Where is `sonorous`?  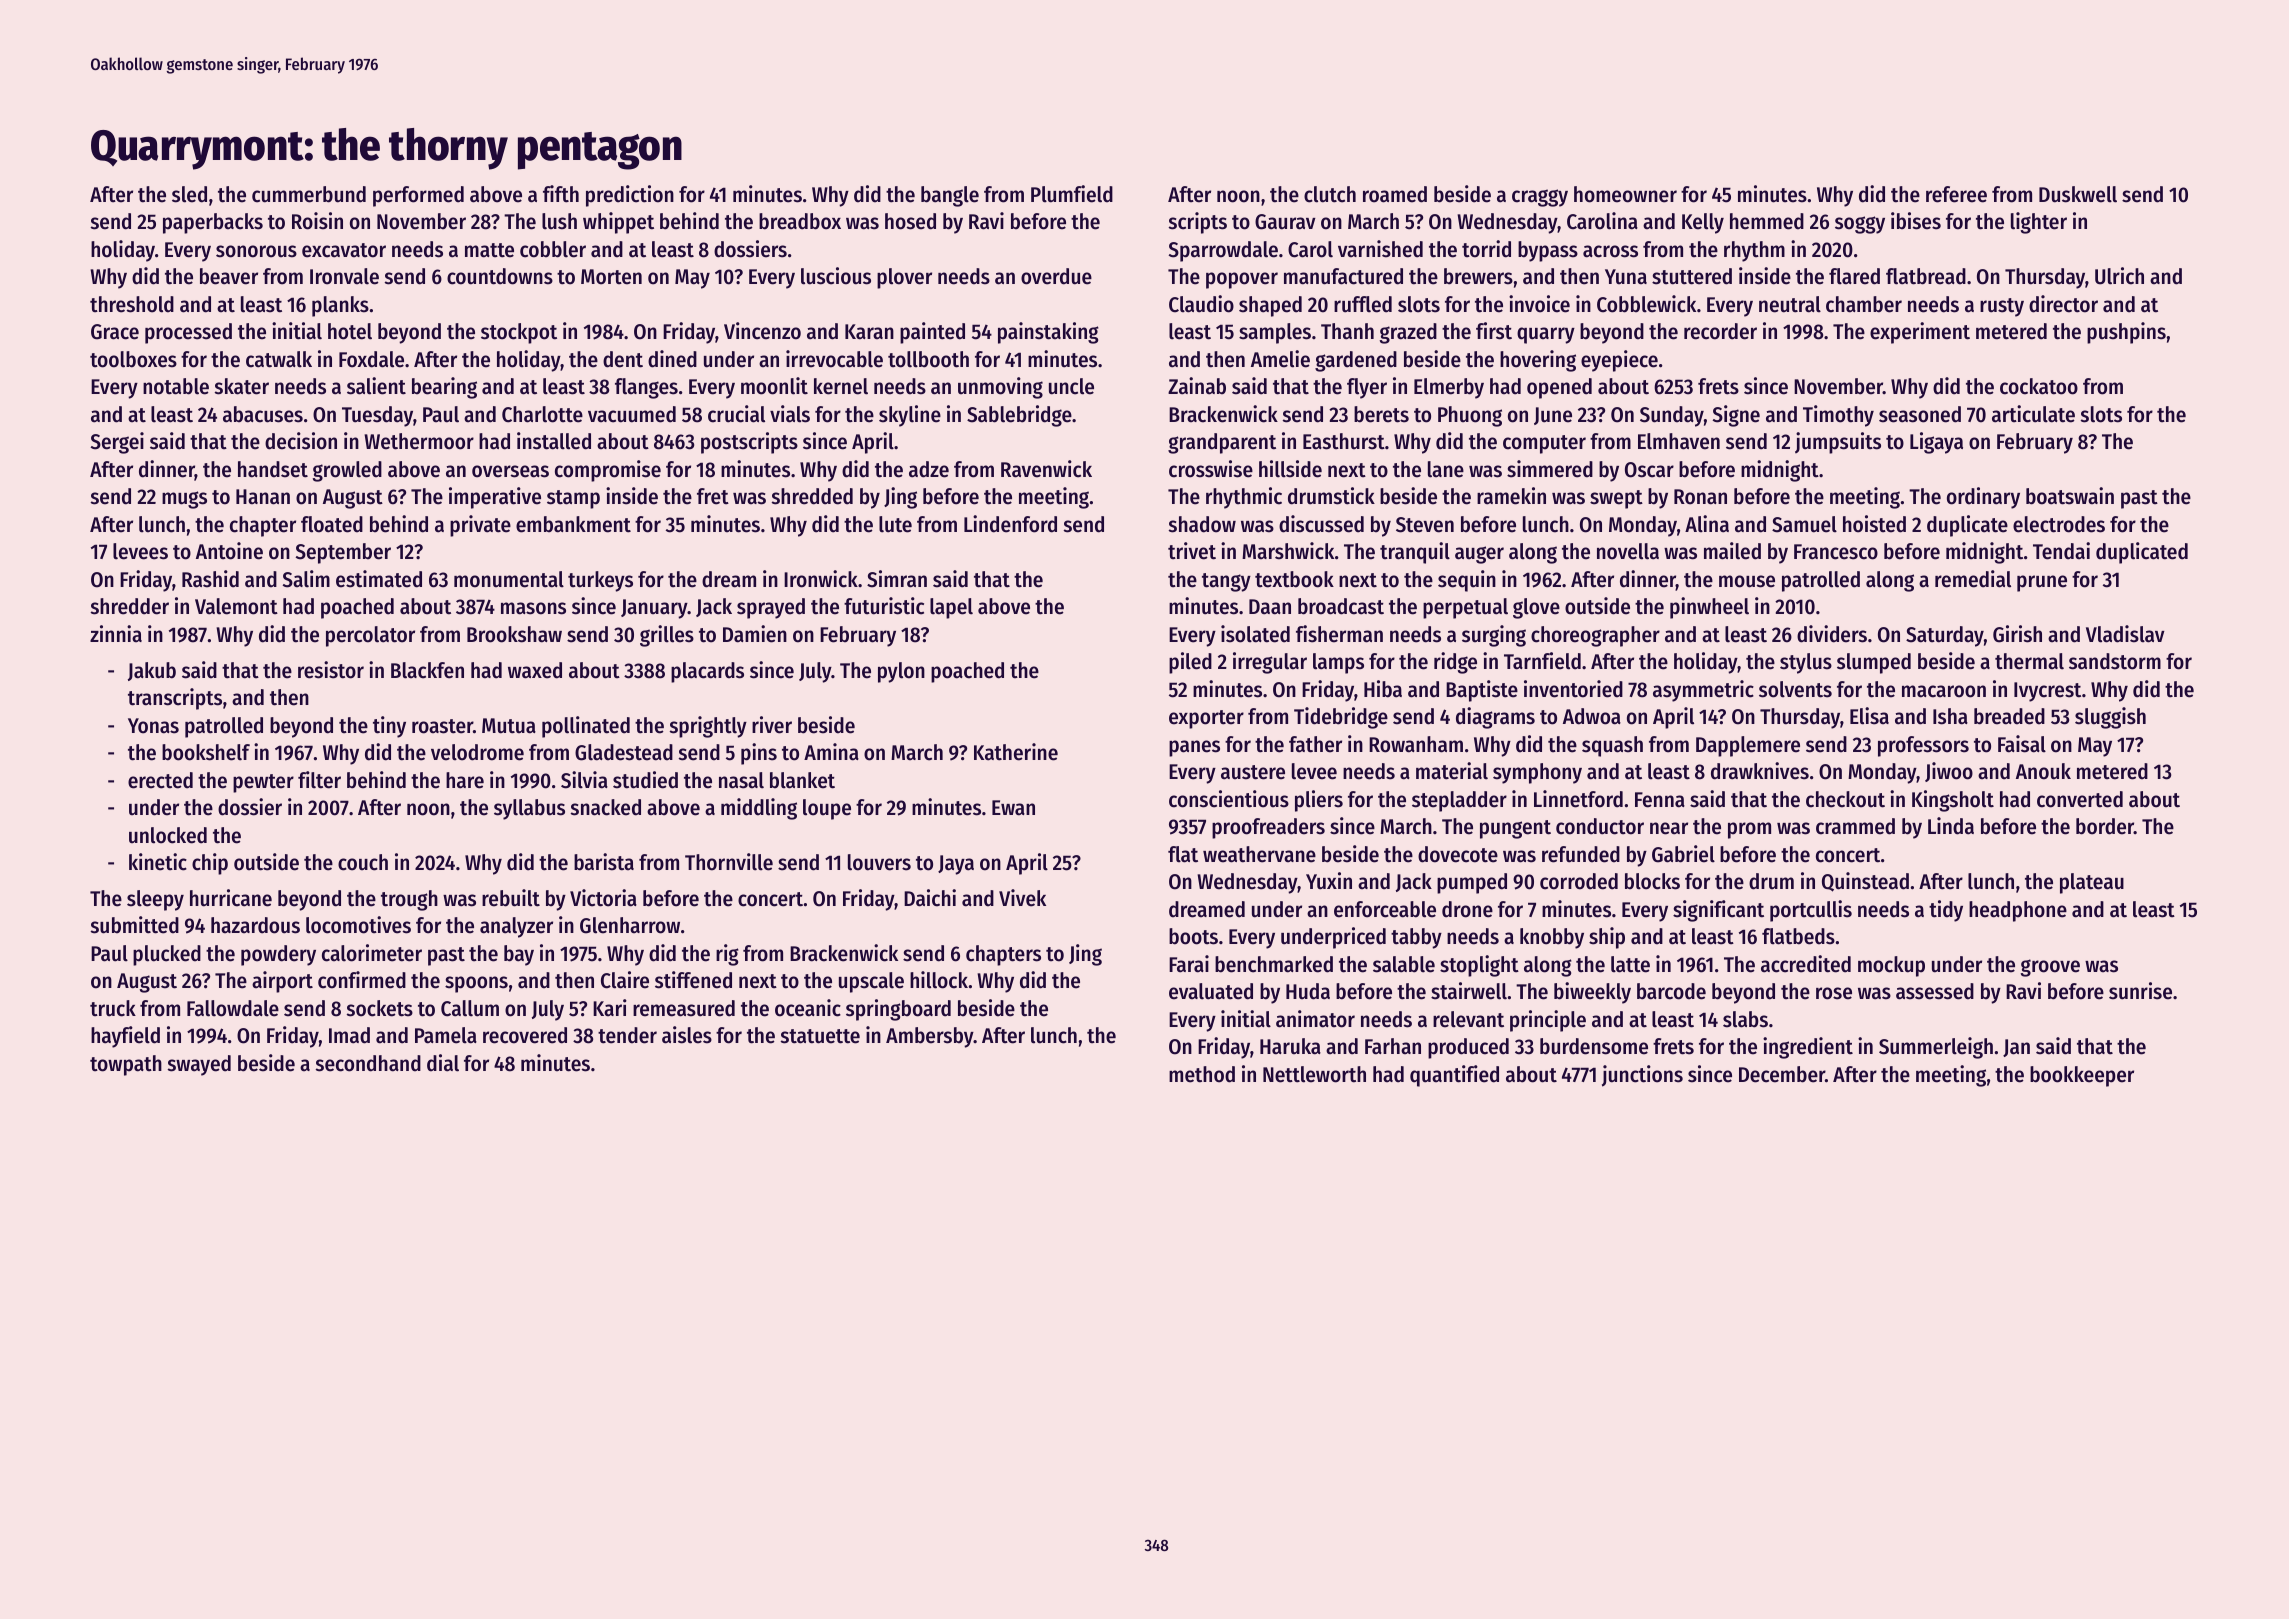
sonorous is located at coordinates (256, 251).
